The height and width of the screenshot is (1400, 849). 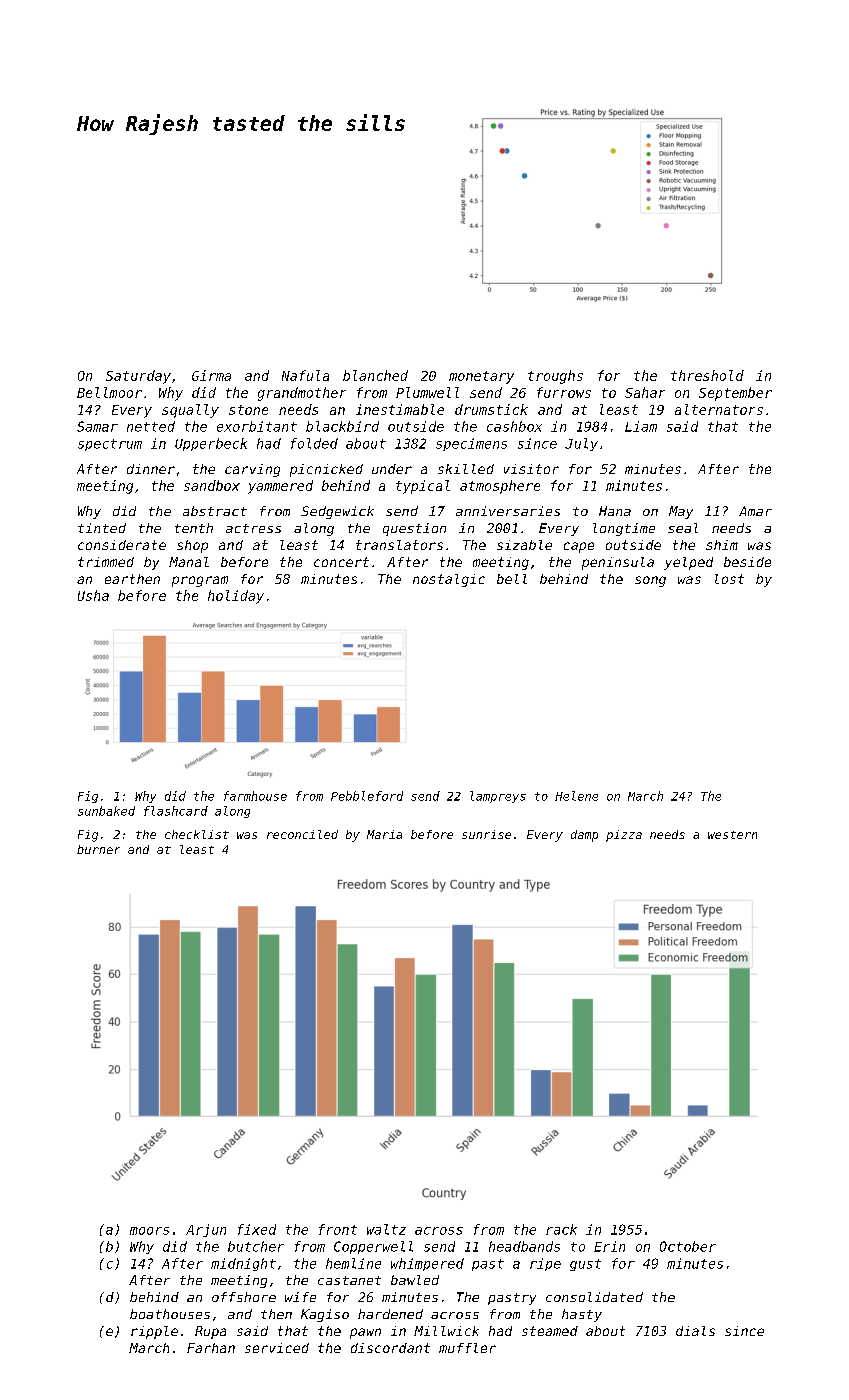 What do you see at coordinates (211, 375) in the screenshot?
I see `Girma` at bounding box center [211, 375].
